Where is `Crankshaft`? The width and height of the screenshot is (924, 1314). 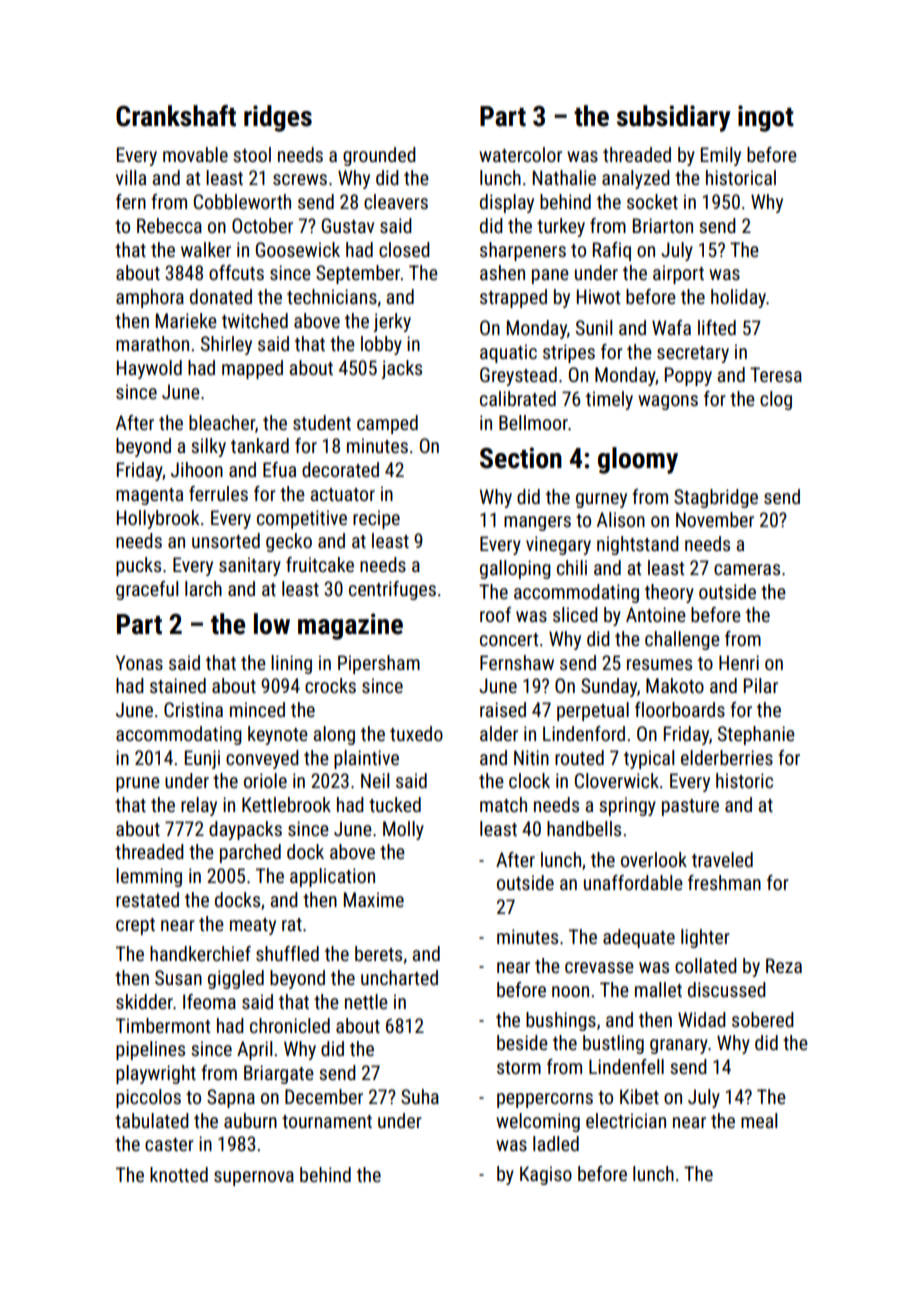 Crankshaft is located at coordinates (176, 116).
